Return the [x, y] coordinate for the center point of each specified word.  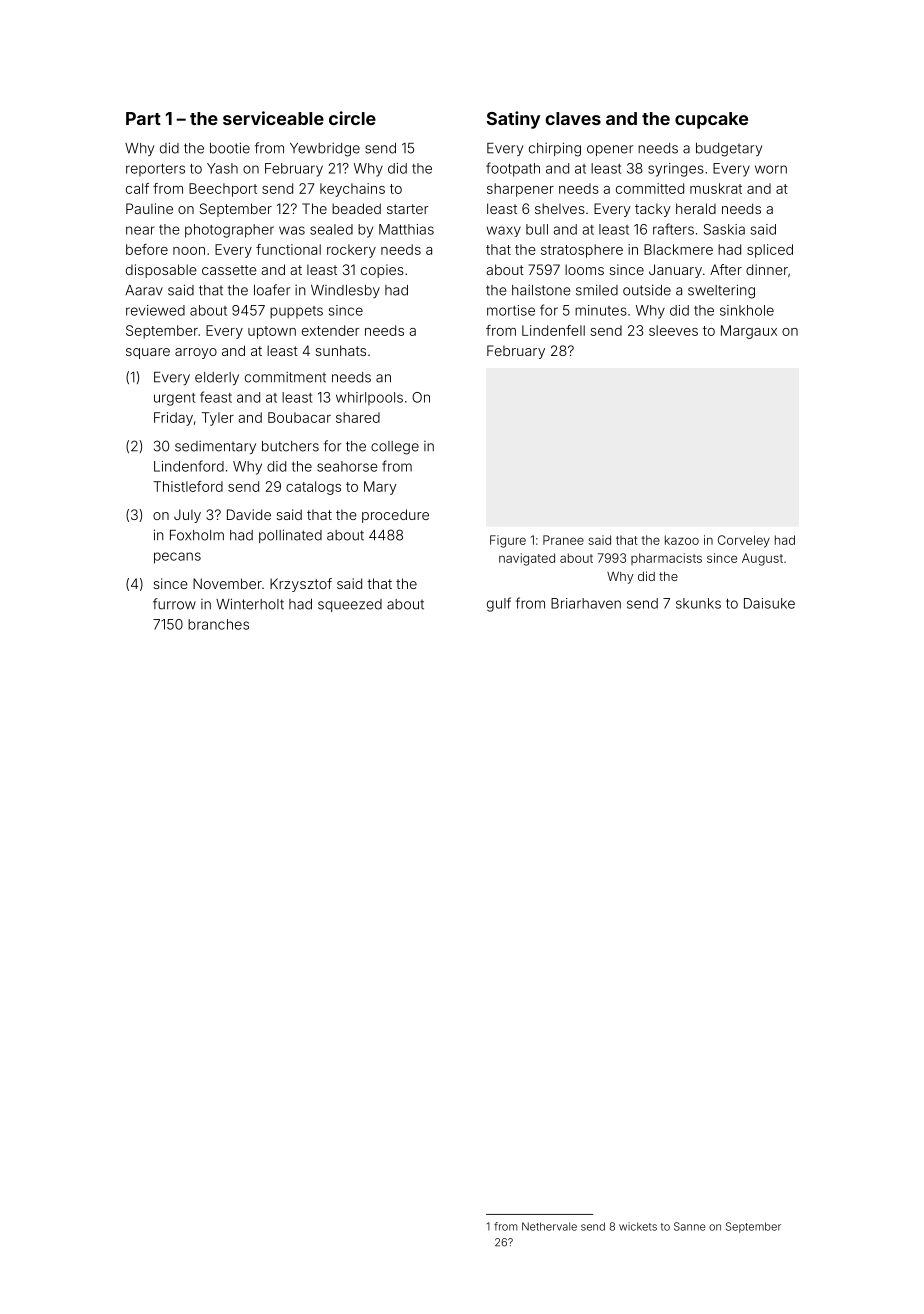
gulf [499, 604]
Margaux [749, 332]
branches [218, 624]
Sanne [689, 1226]
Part [143, 118]
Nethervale [549, 1226]
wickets [638, 1226]
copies [382, 271]
